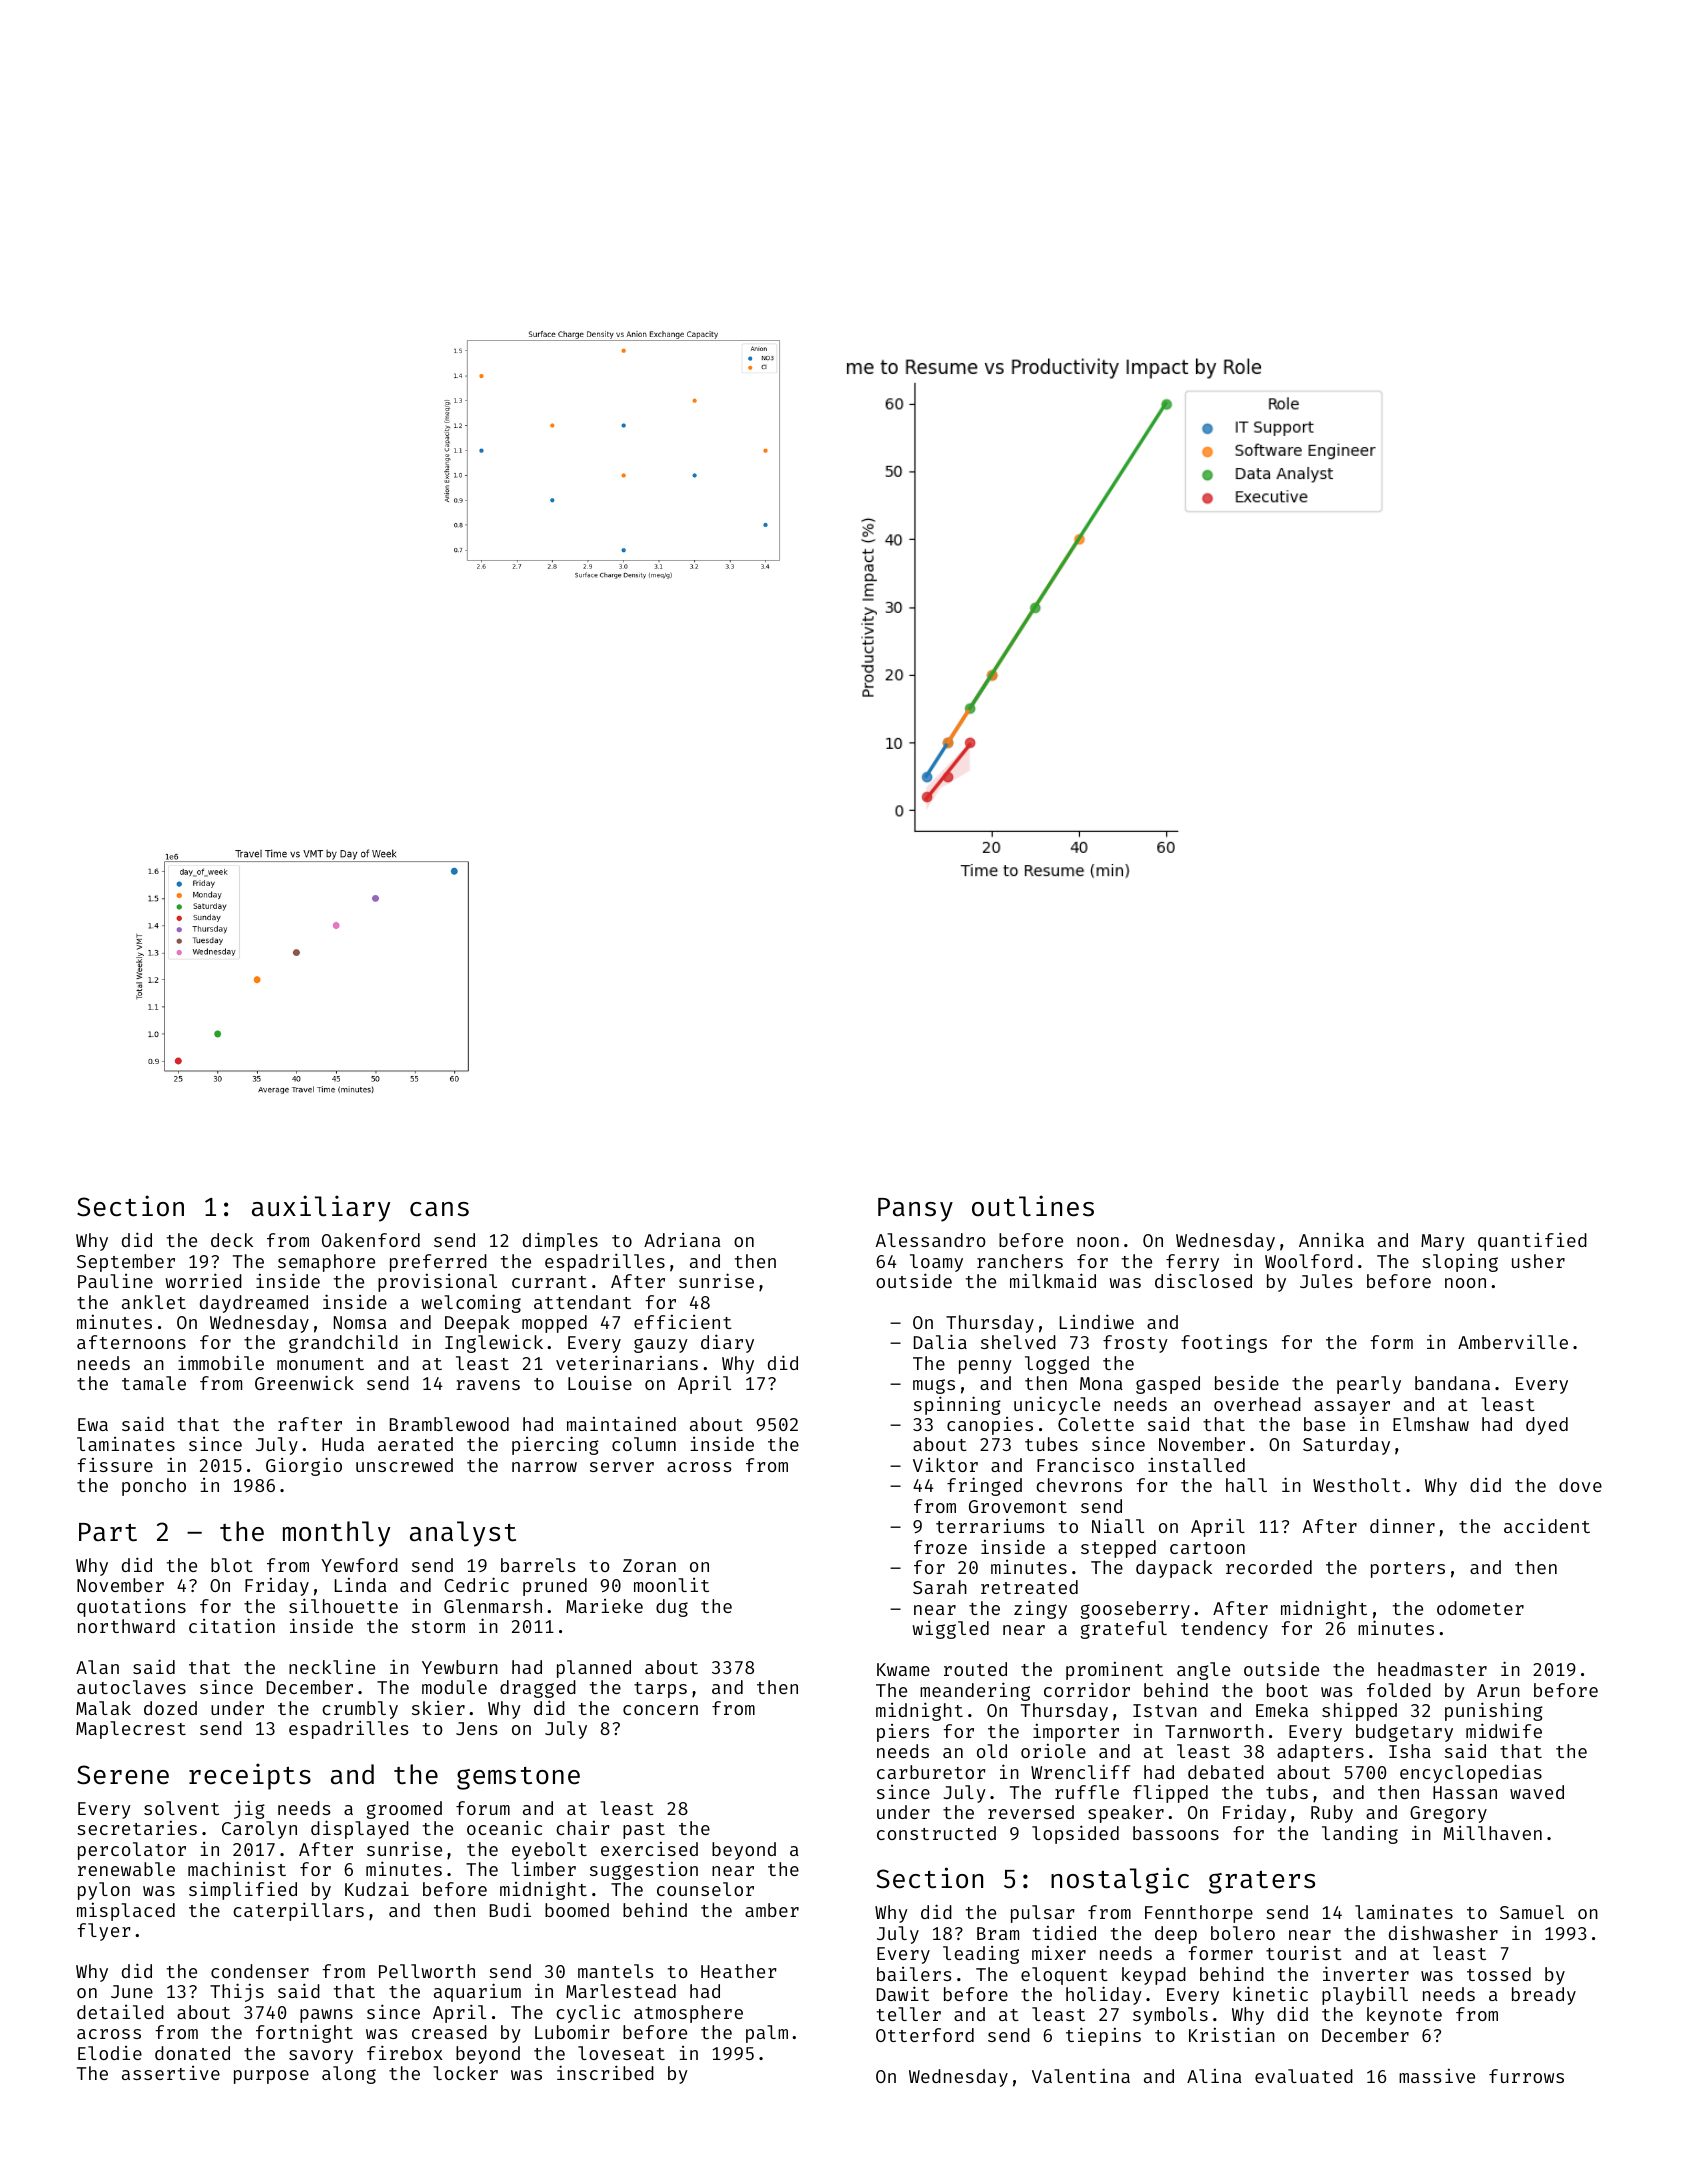 The image size is (1683, 2178). What do you see at coordinates (321, 1208) in the screenshot?
I see `auxiliary` at bounding box center [321, 1208].
